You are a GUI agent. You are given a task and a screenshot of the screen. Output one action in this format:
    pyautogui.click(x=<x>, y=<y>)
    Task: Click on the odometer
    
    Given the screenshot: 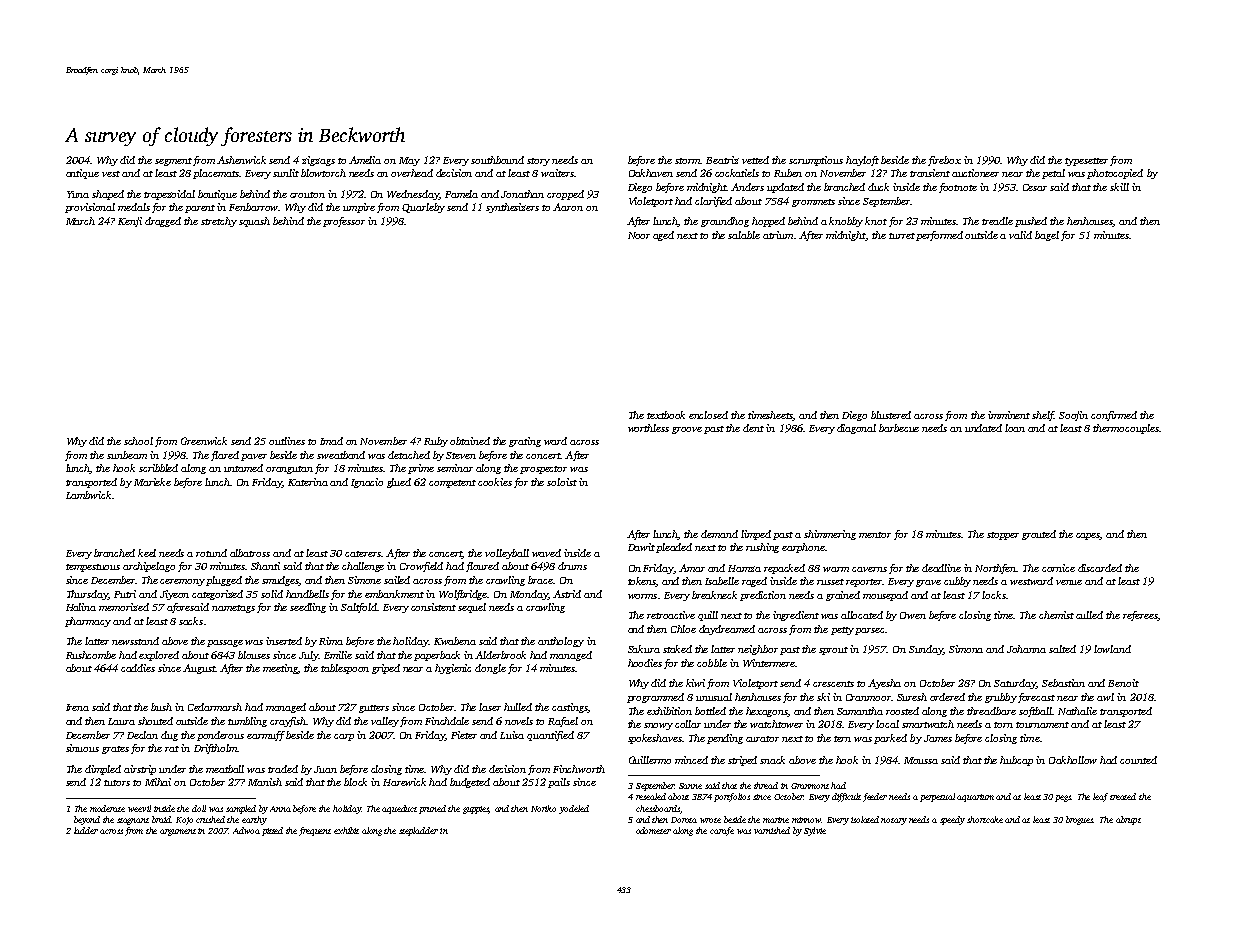 What is the action you would take?
    pyautogui.click(x=653, y=830)
